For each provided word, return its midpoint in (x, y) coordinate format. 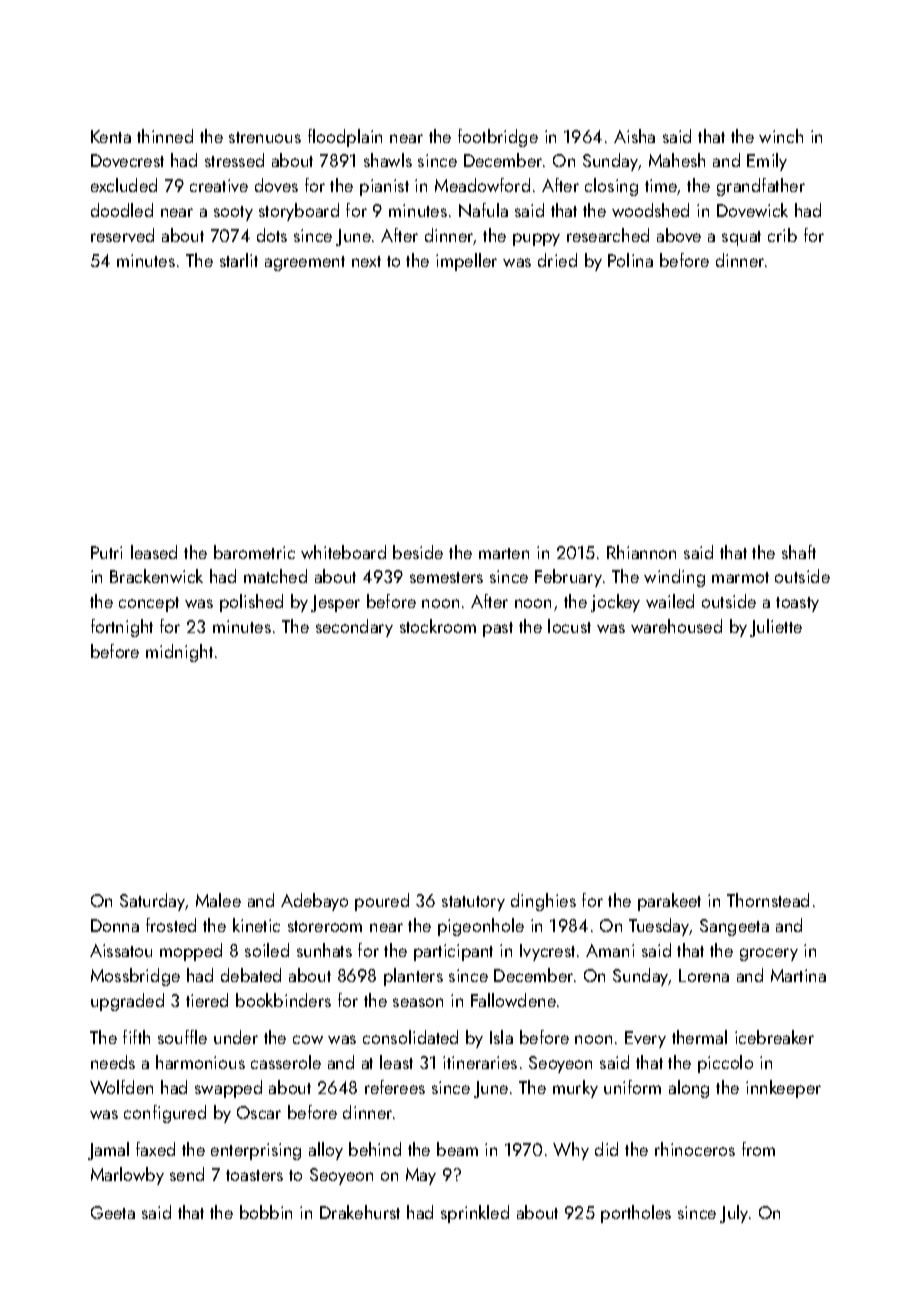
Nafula (483, 210)
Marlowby (127, 1176)
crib (782, 235)
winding (674, 578)
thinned (165, 136)
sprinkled (475, 1214)
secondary (354, 628)
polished (251, 603)
